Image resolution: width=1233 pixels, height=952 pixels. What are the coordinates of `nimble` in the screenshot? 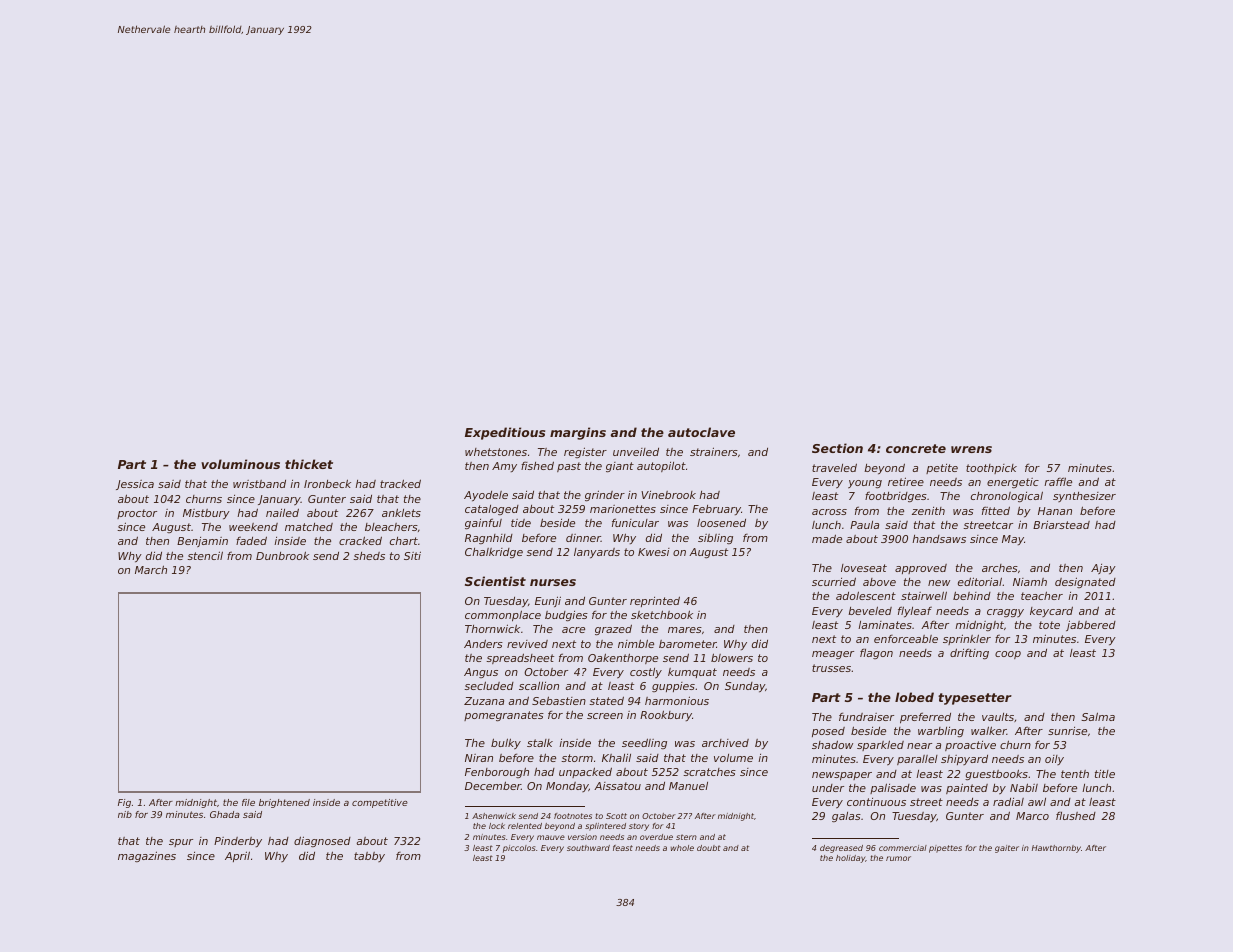 It's located at (636, 643).
